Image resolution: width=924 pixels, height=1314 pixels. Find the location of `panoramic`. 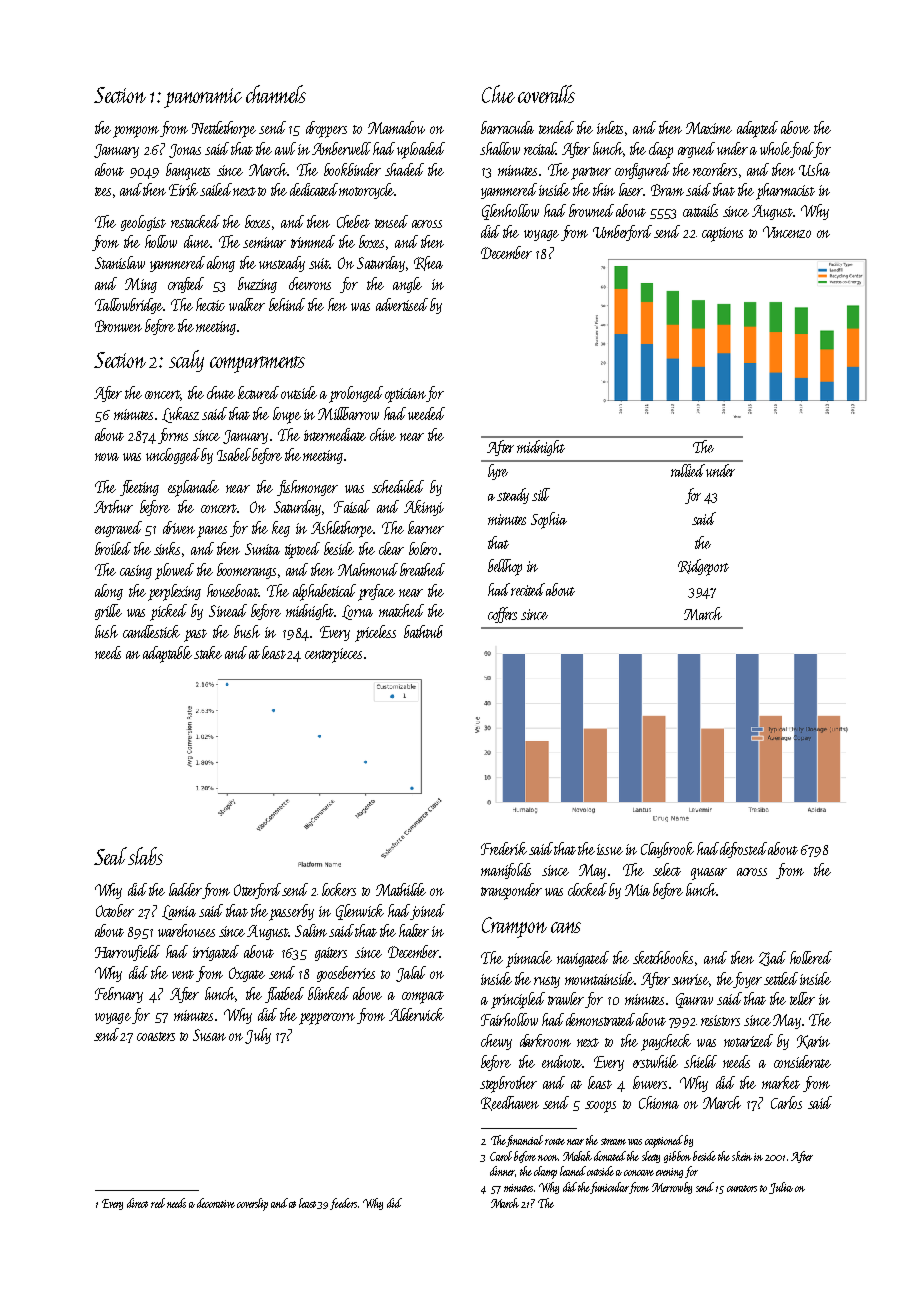

panoramic is located at coordinates (203, 98).
